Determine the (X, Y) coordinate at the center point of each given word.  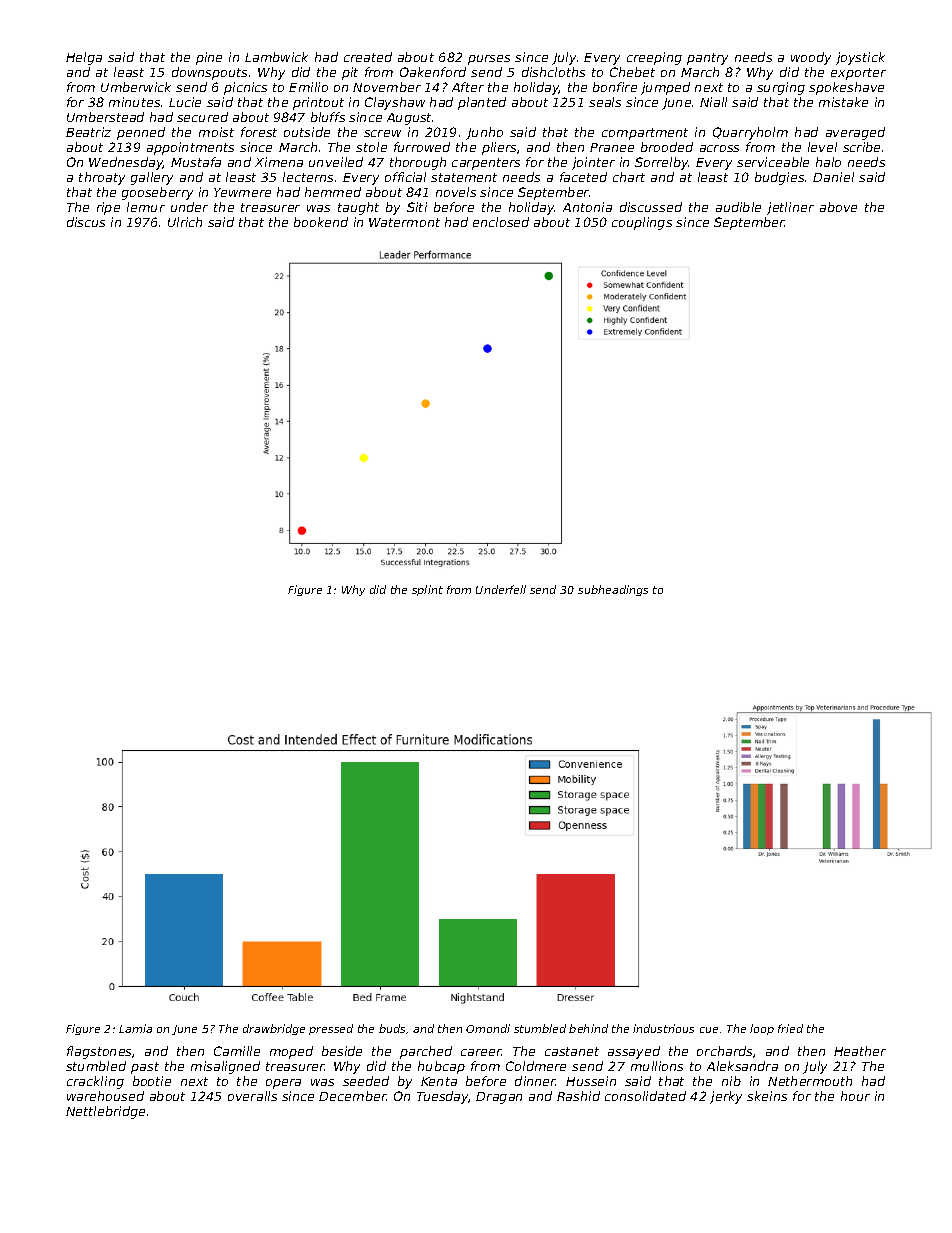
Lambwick (276, 57)
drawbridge (274, 1029)
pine (209, 58)
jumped (665, 88)
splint (427, 590)
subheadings (613, 590)
